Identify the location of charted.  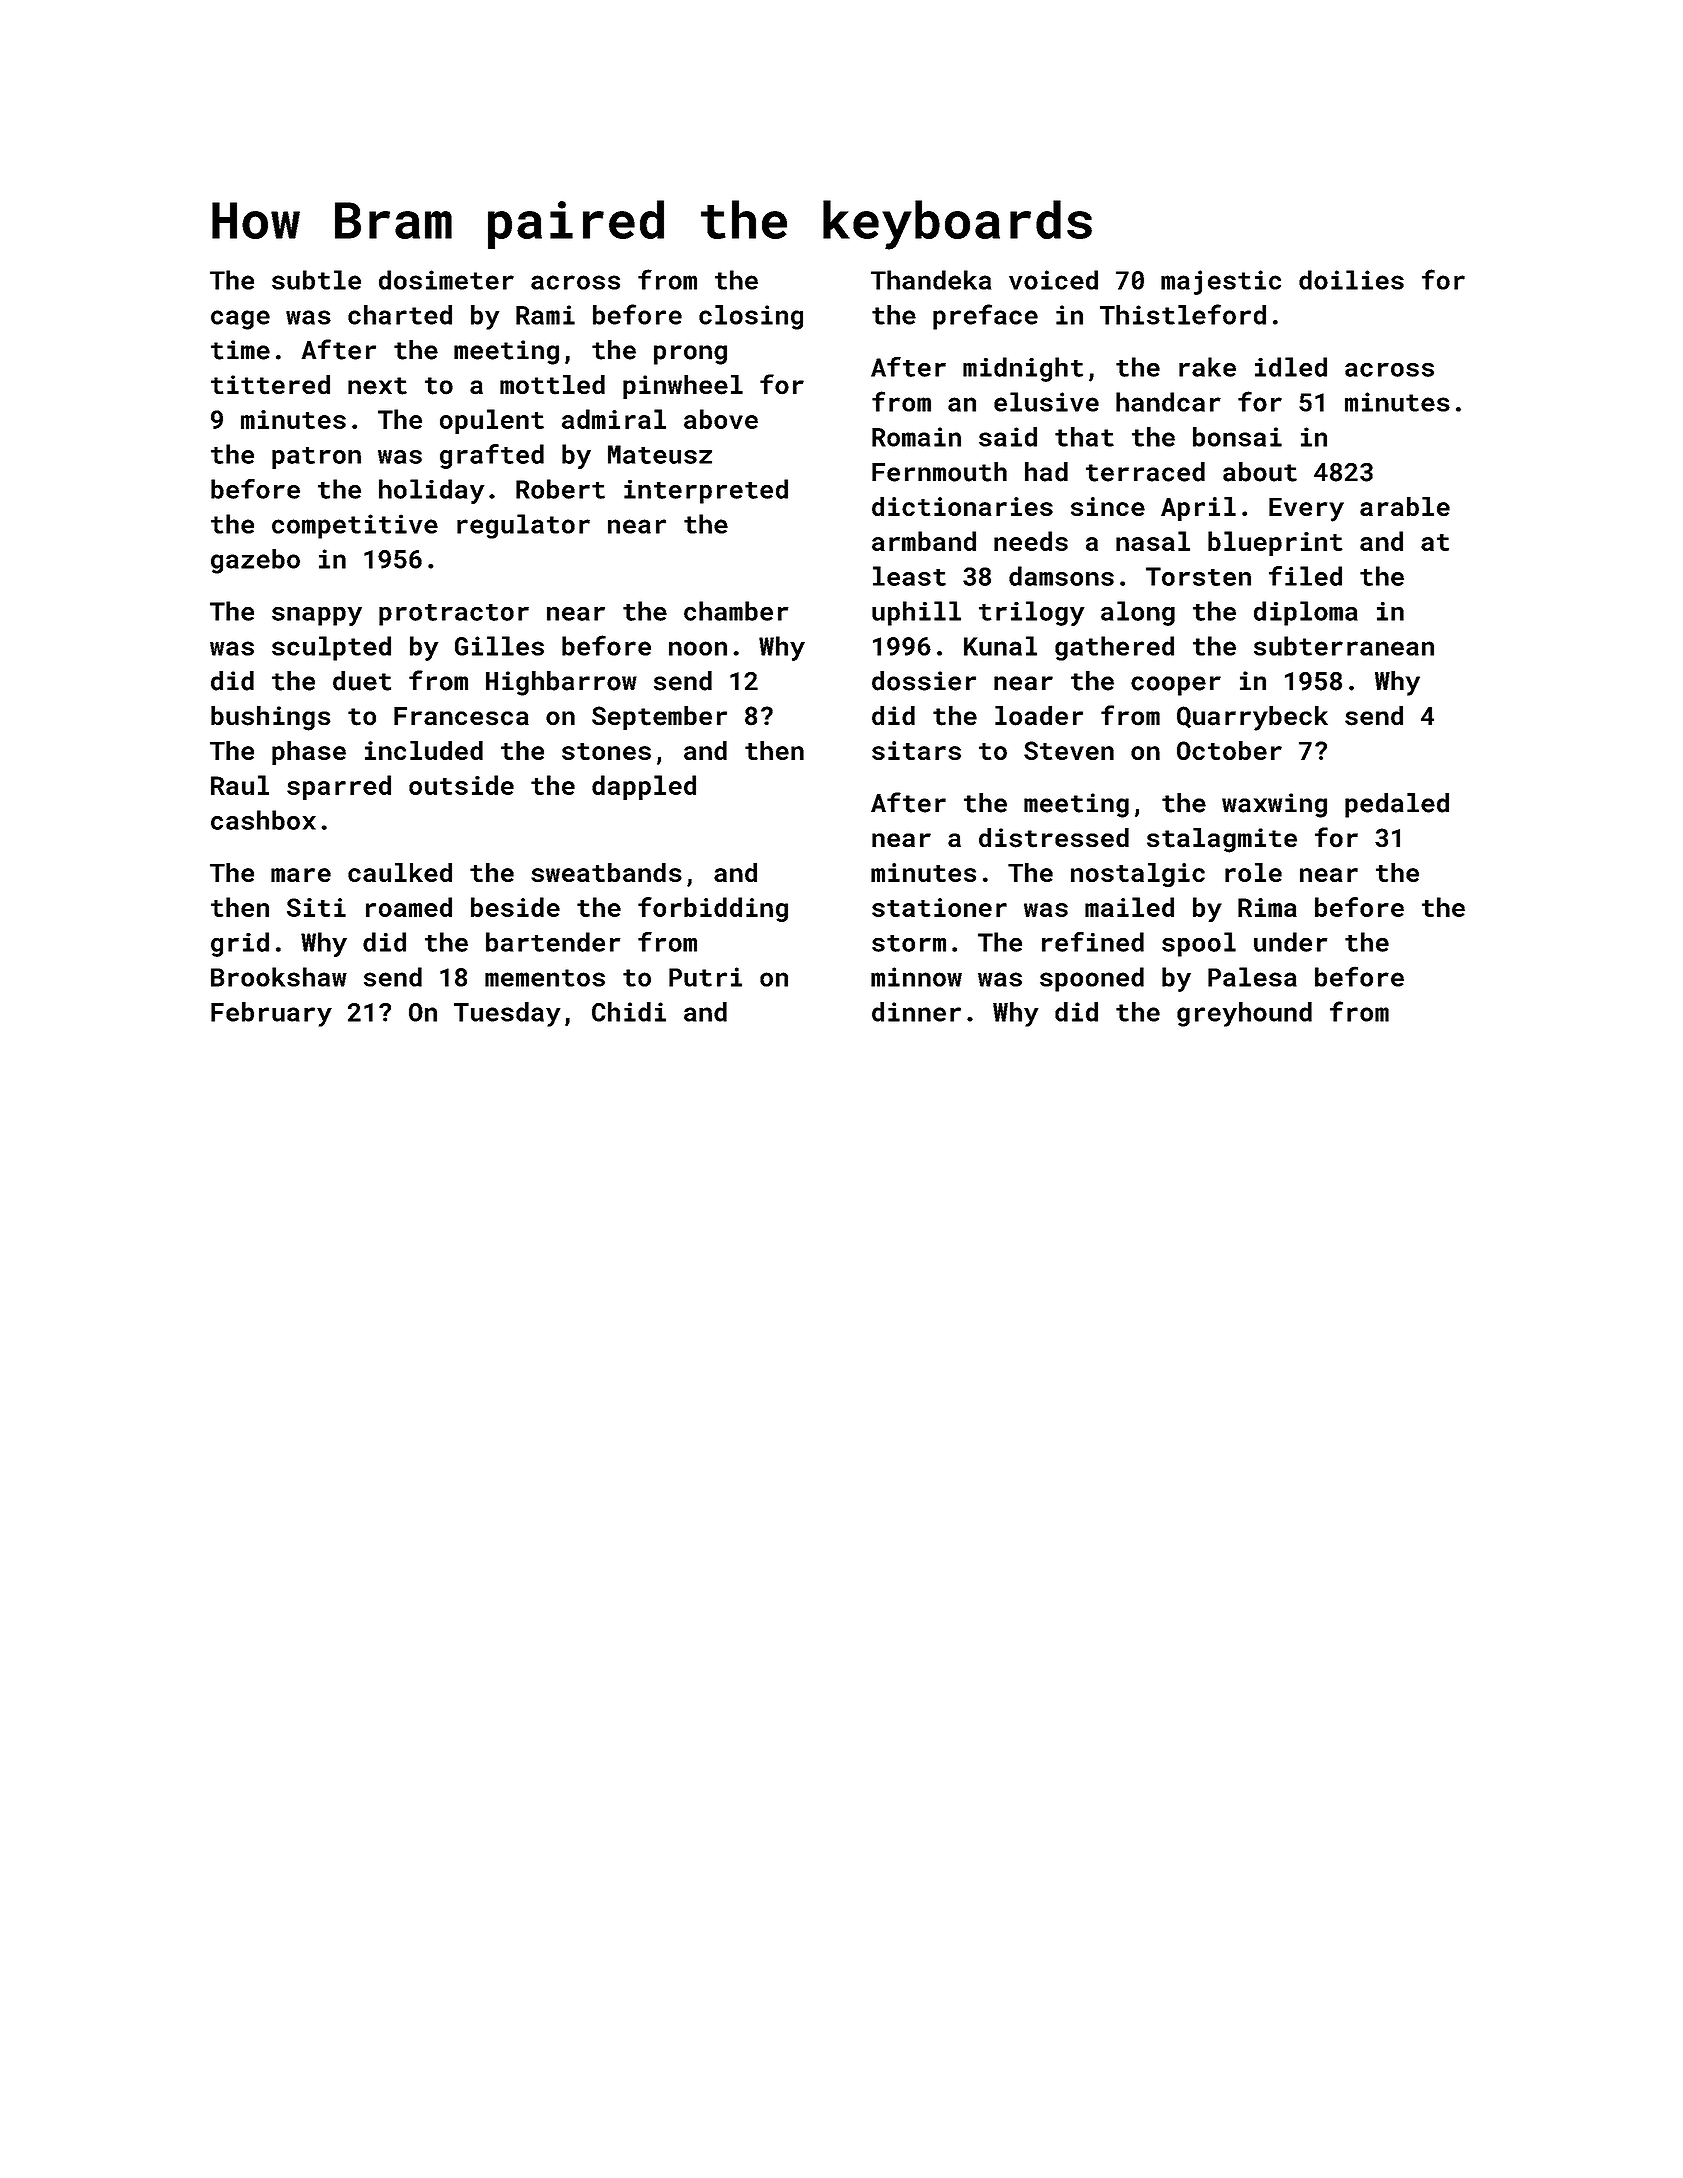
(400, 315).
